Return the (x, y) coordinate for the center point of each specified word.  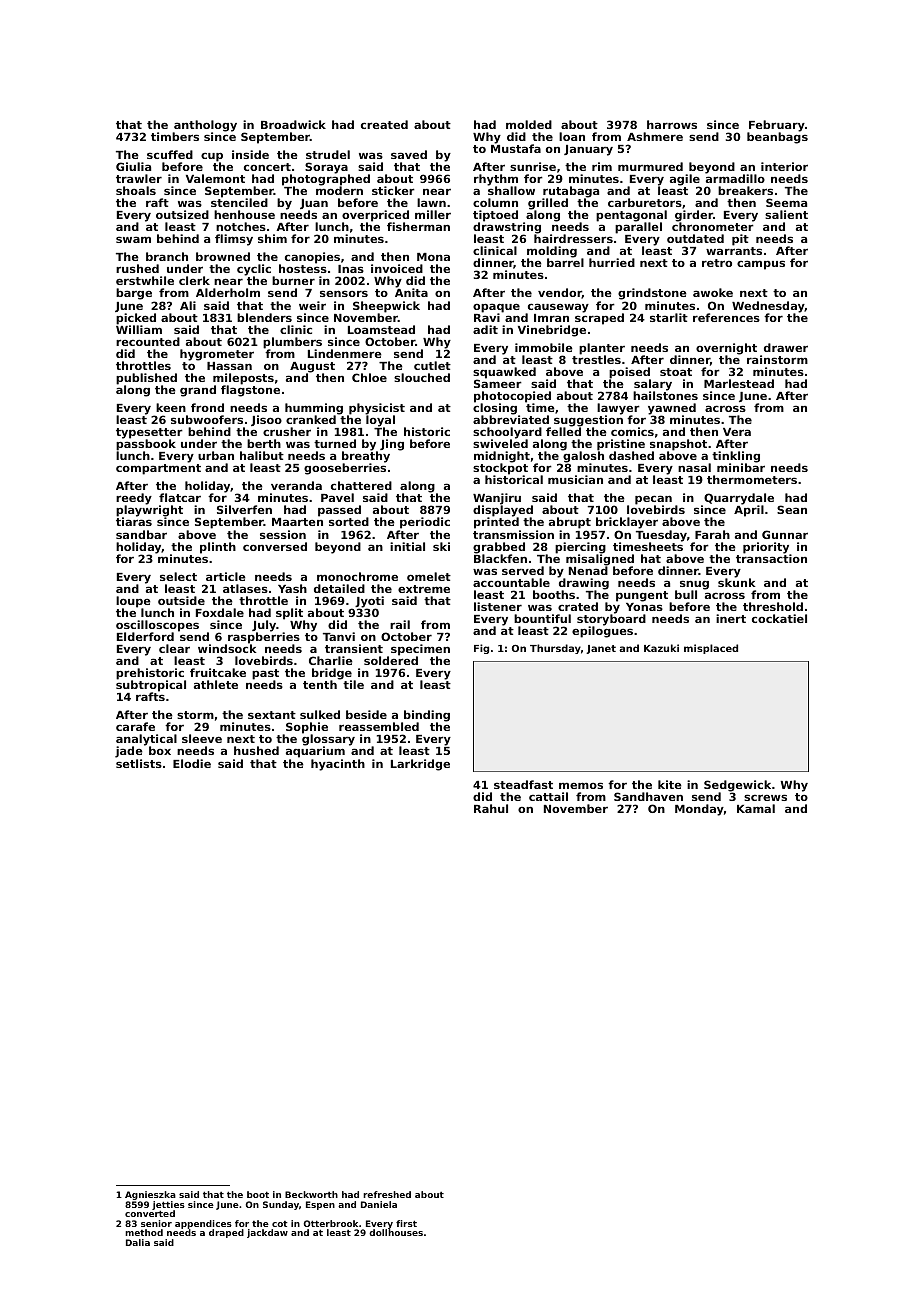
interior (784, 166)
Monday (699, 810)
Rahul (491, 808)
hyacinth (338, 765)
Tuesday (661, 536)
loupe (133, 602)
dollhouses (396, 1233)
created (384, 124)
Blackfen (500, 558)
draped (226, 1233)
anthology (205, 126)
